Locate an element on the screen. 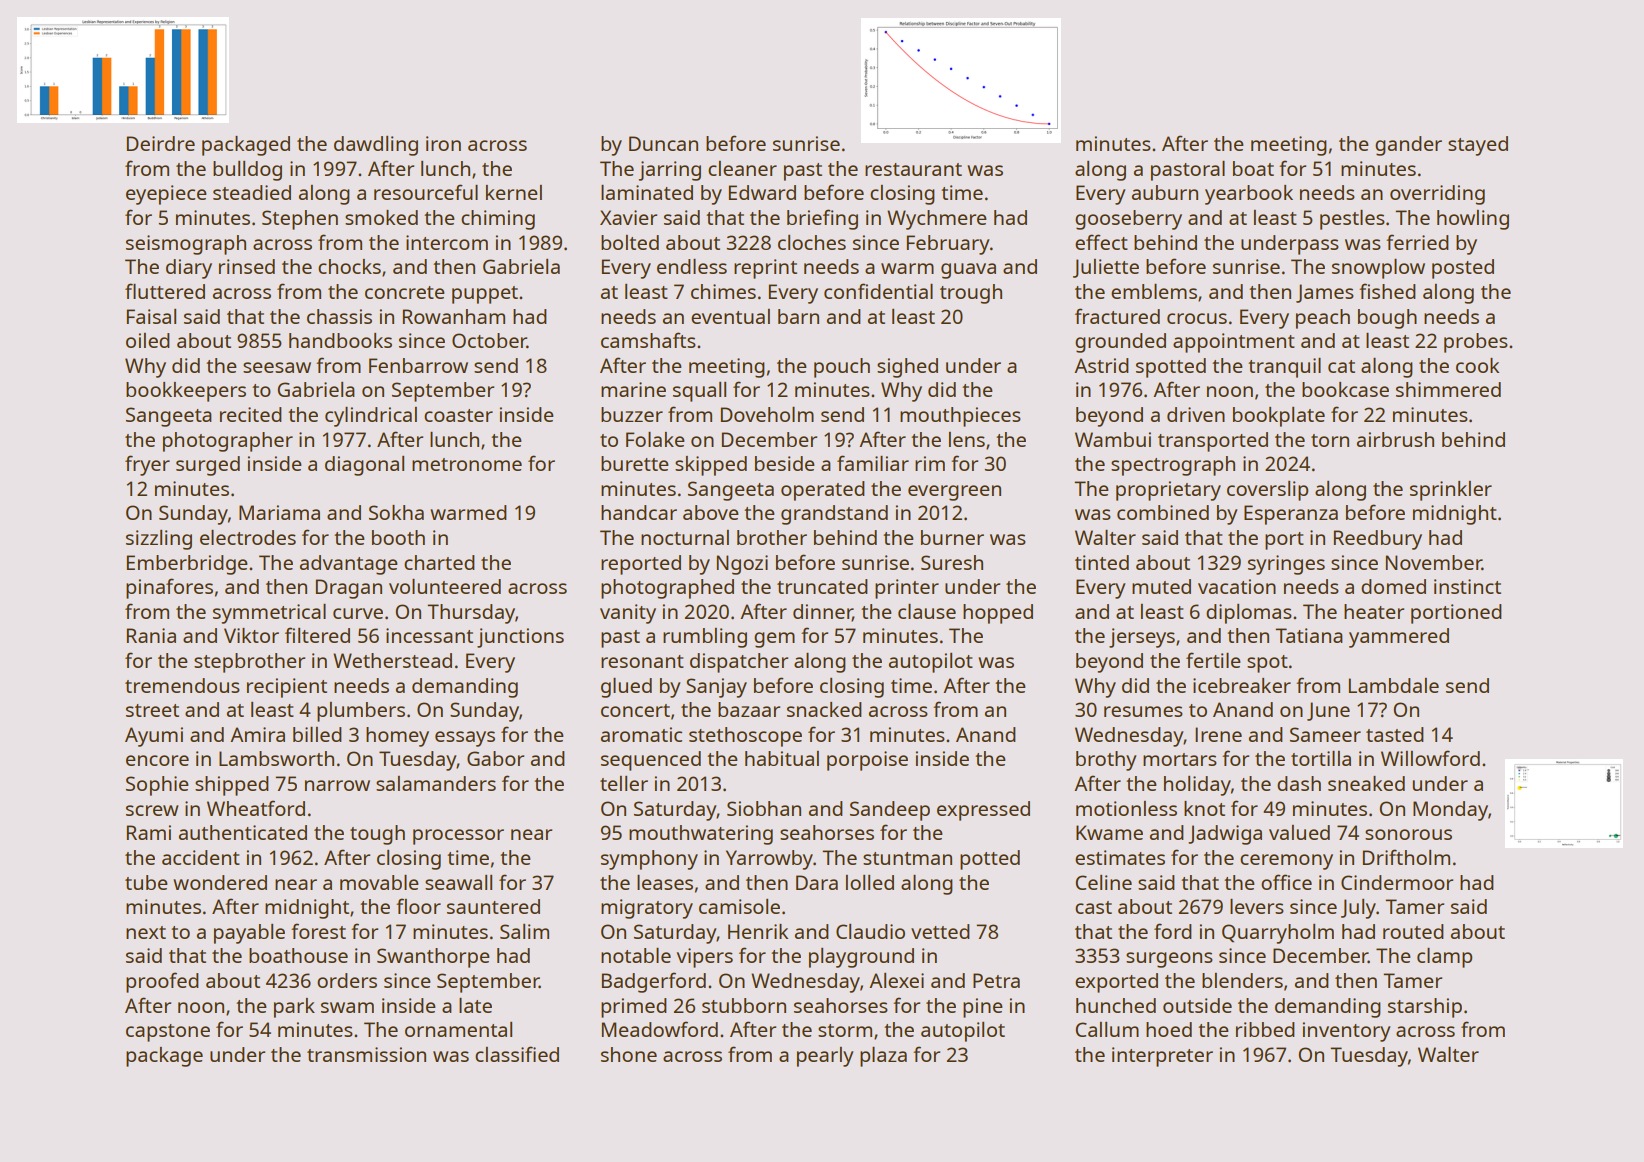 This screenshot has width=1644, height=1162. snacked is located at coordinates (824, 709).
